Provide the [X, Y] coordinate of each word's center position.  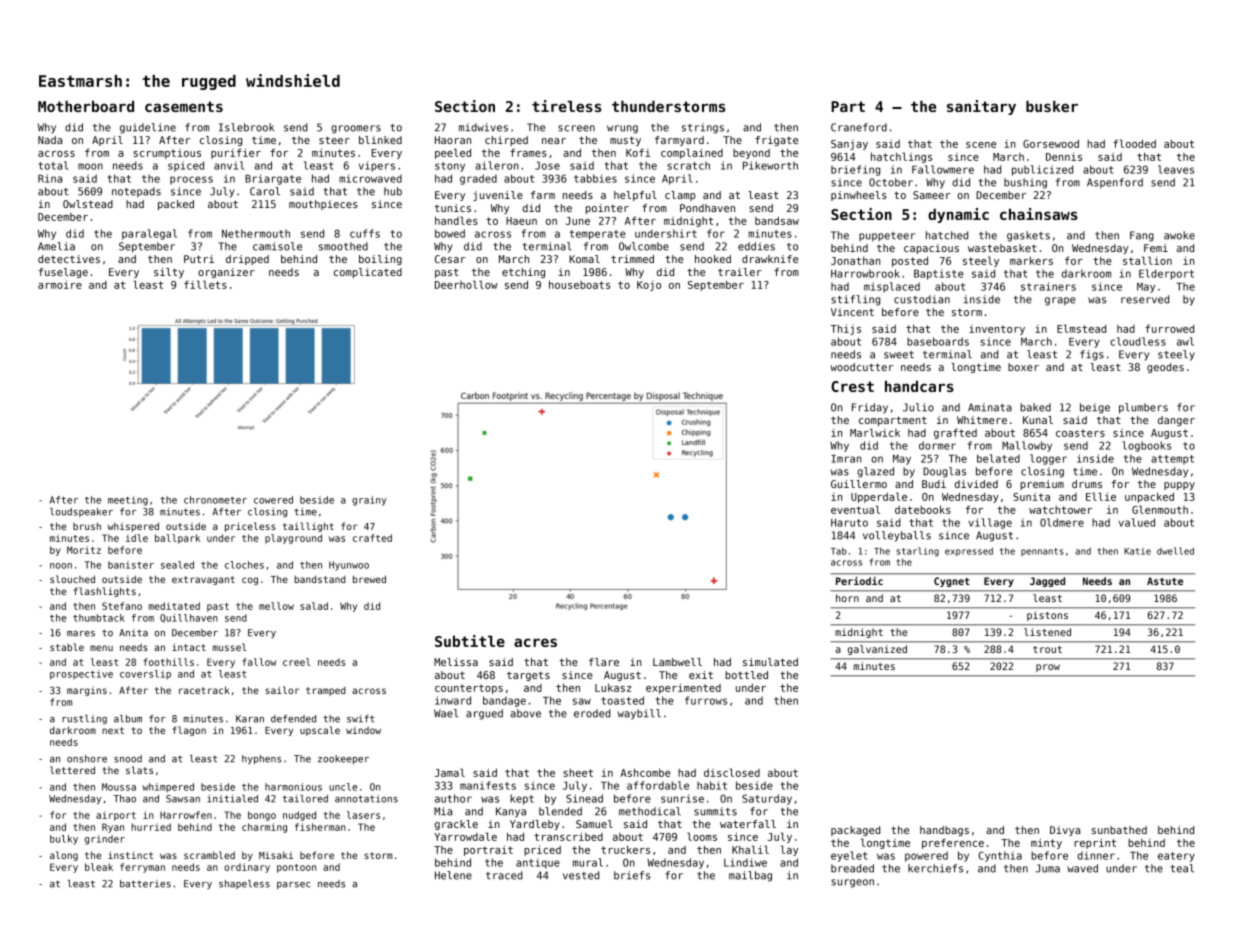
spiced [186, 166]
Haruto [849, 523]
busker [1052, 106]
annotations [366, 799]
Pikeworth [770, 165]
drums [1087, 484]
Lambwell [677, 662]
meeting [128, 501]
